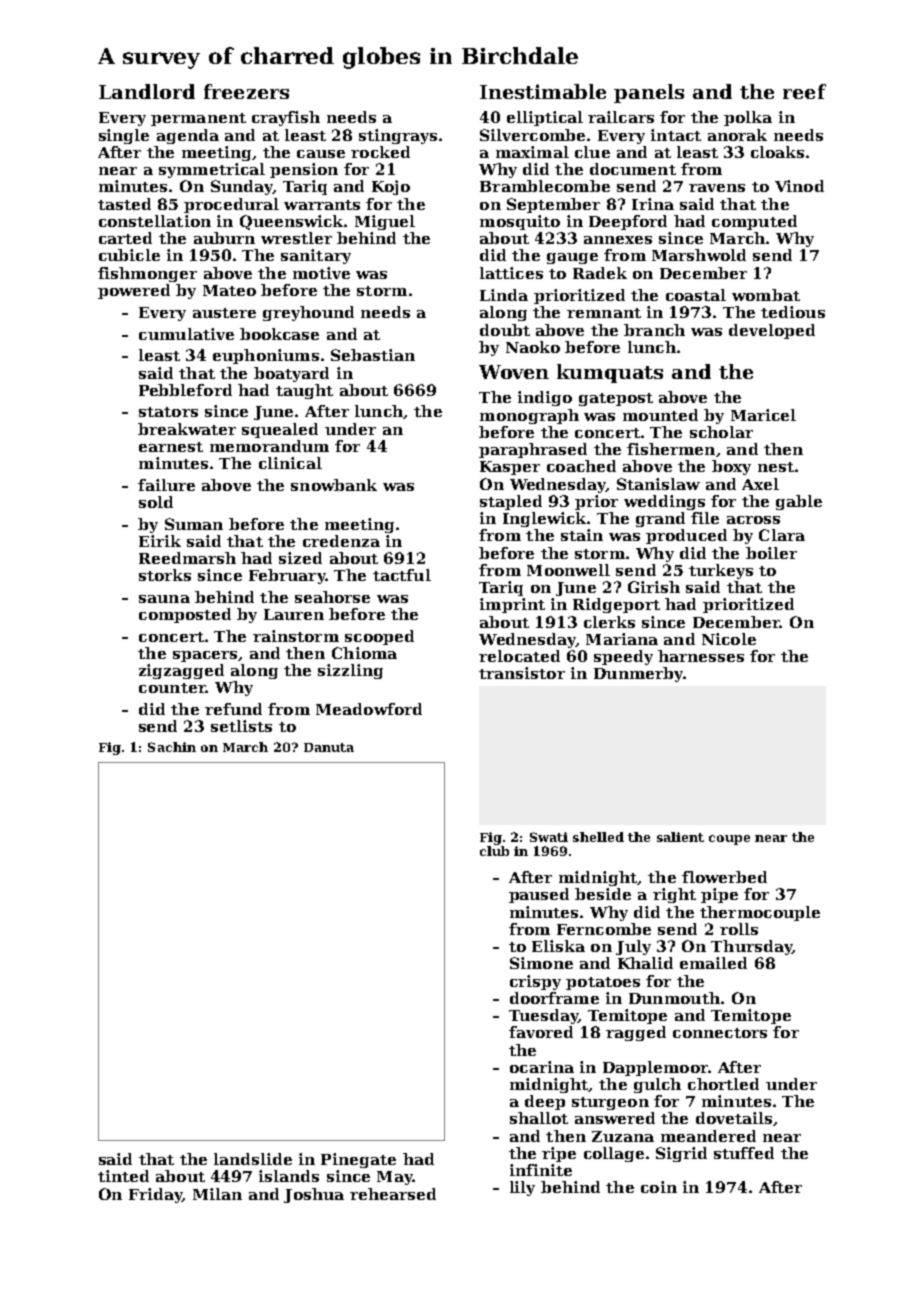 Image resolution: width=924 pixels, height=1308 pixels. I want to click on Sachin, so click(172, 747).
